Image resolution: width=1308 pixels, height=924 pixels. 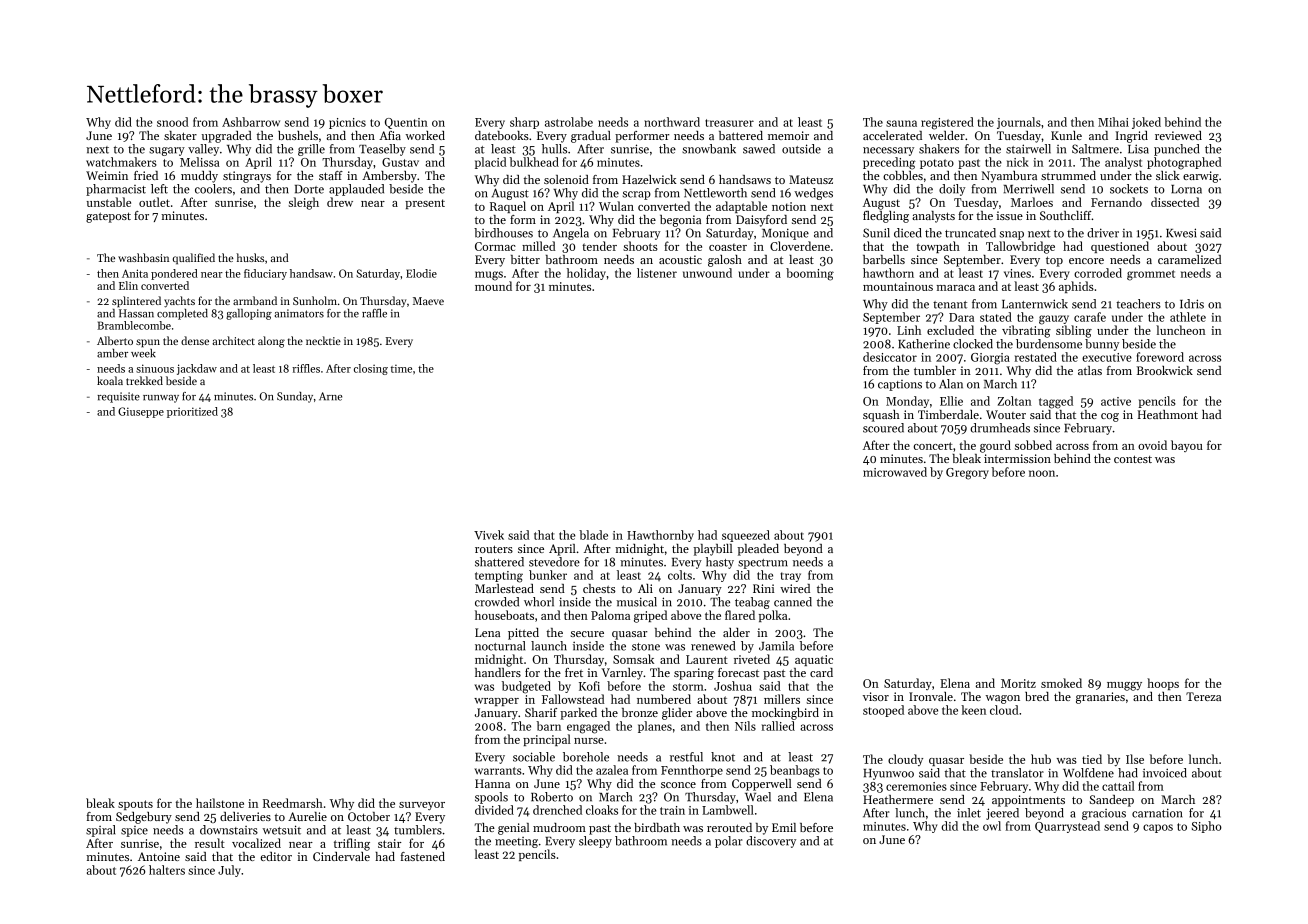 What do you see at coordinates (1178, 135) in the image?
I see `reviewed` at bounding box center [1178, 135].
